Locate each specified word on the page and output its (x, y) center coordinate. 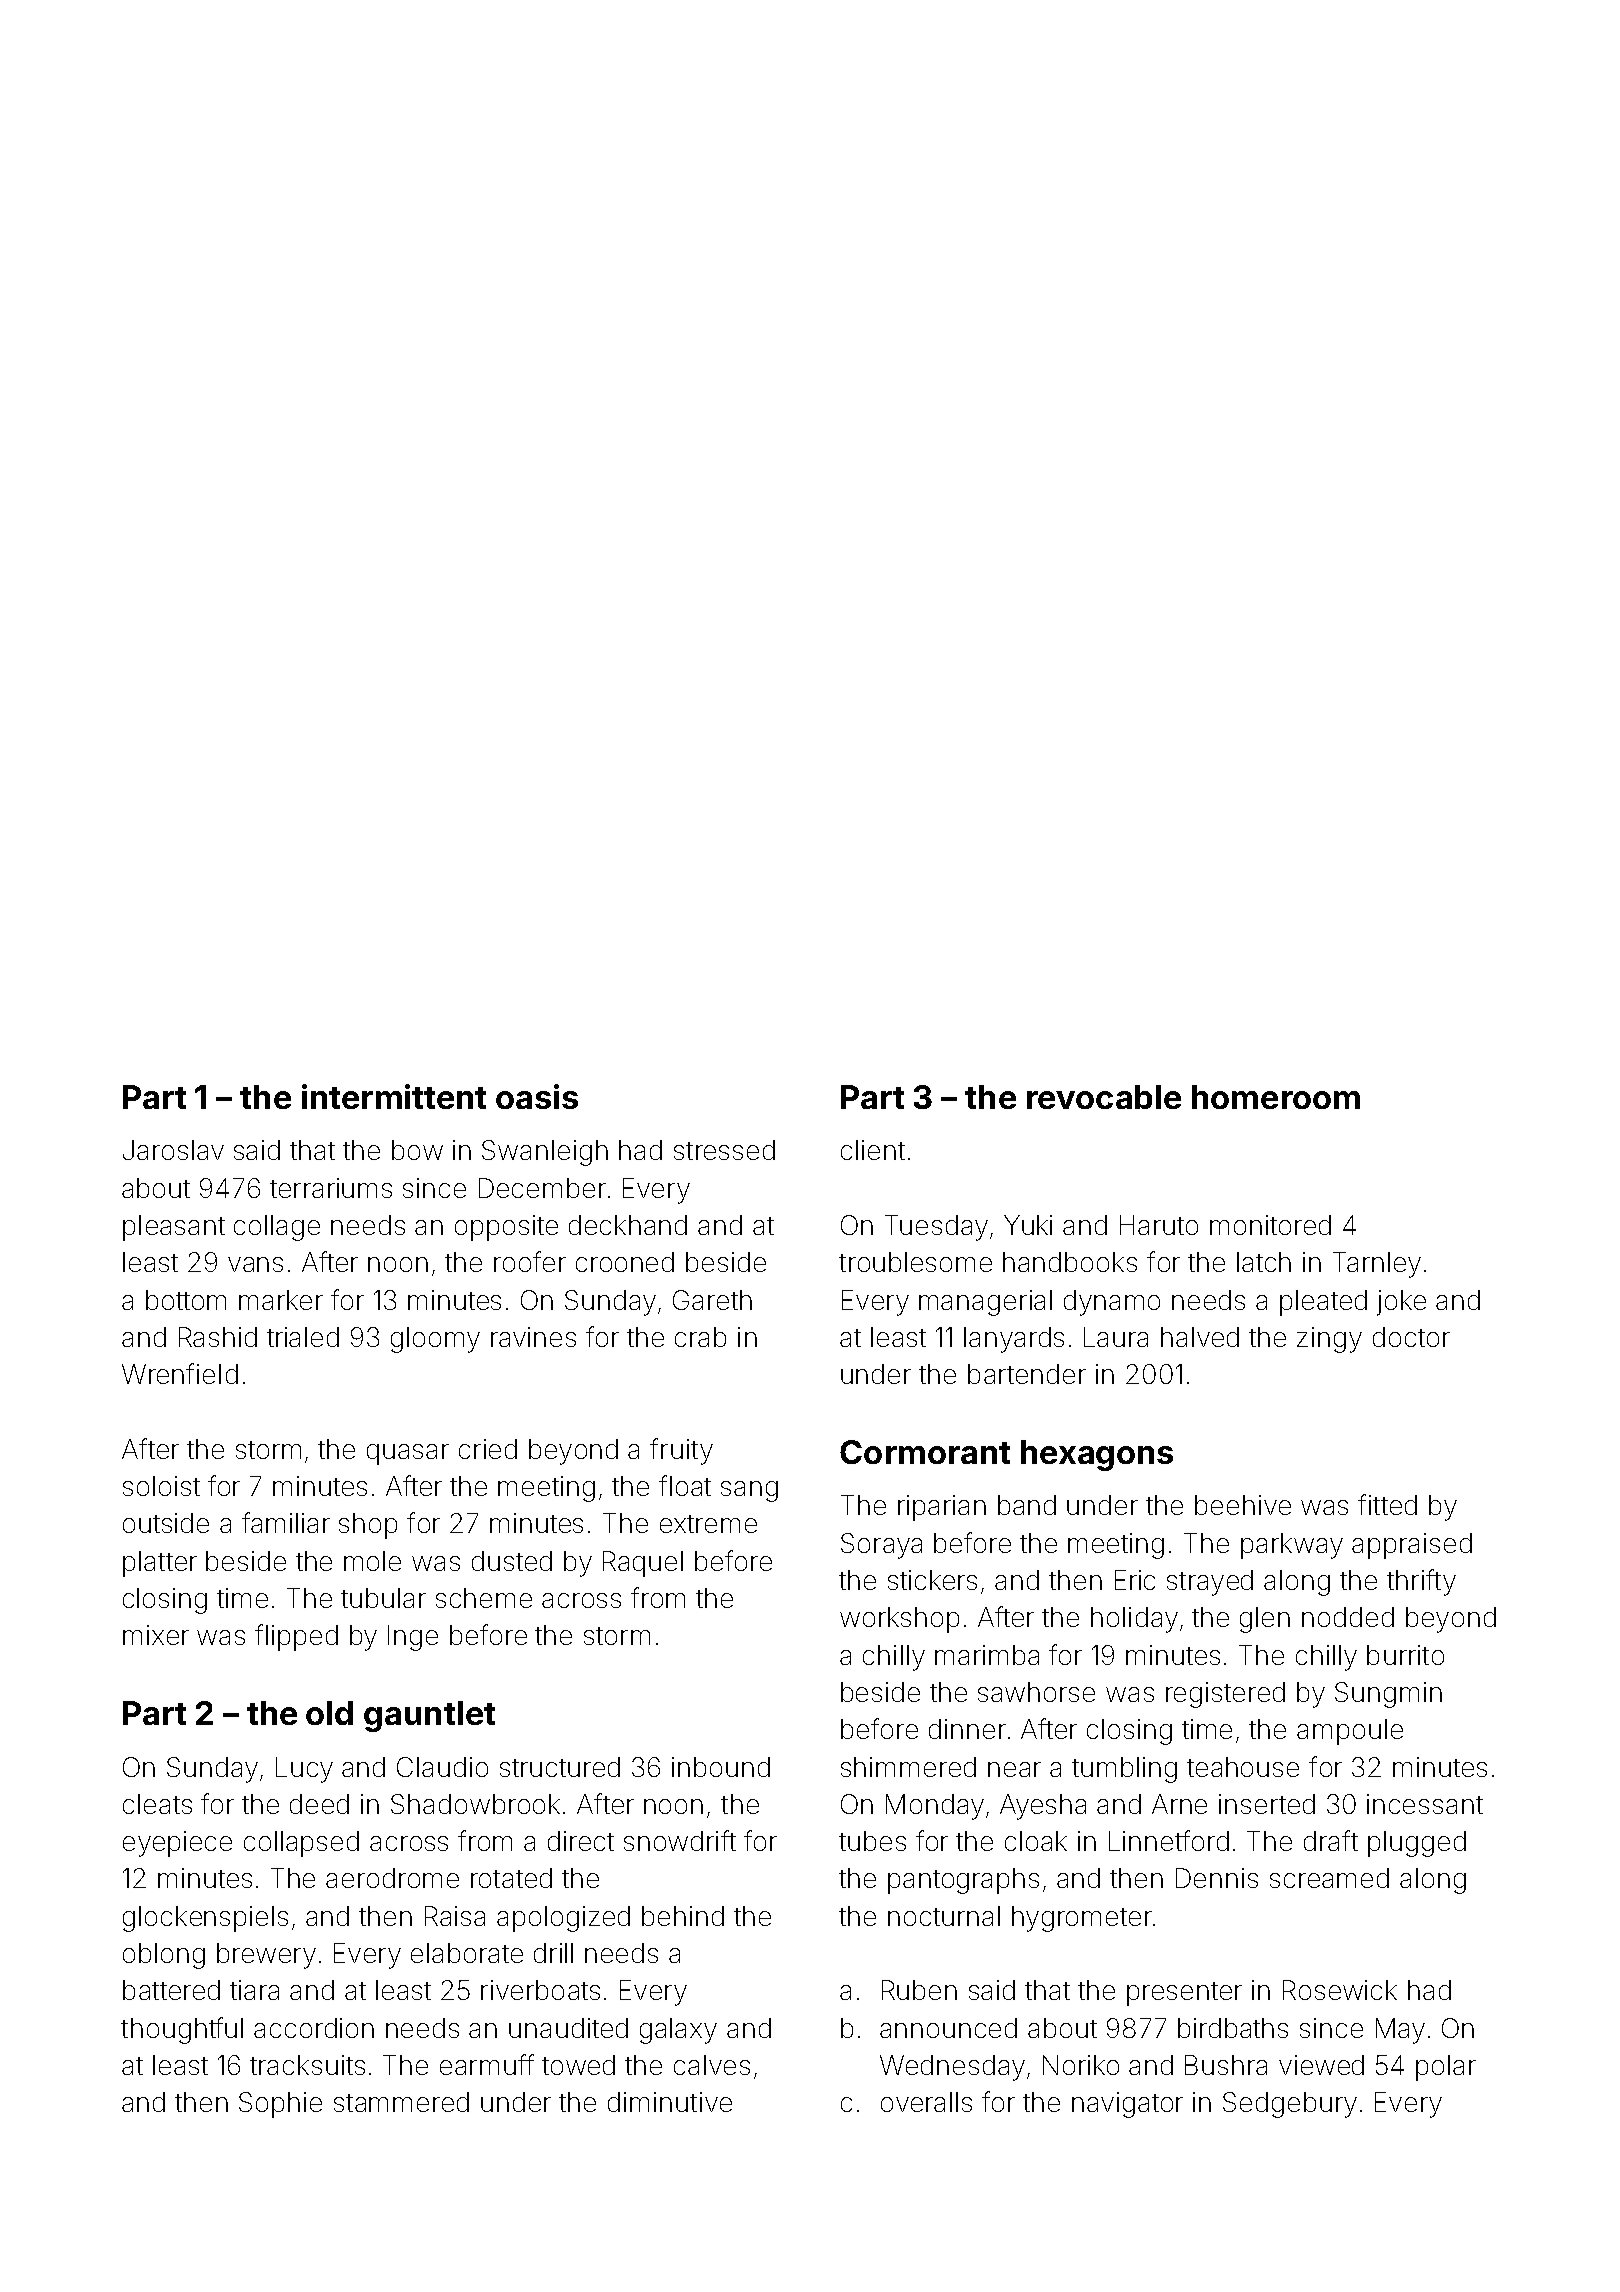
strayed (1210, 1583)
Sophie (280, 2105)
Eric (1135, 1580)
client (873, 1150)
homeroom (1276, 1097)
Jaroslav (173, 1150)
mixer (156, 1635)
